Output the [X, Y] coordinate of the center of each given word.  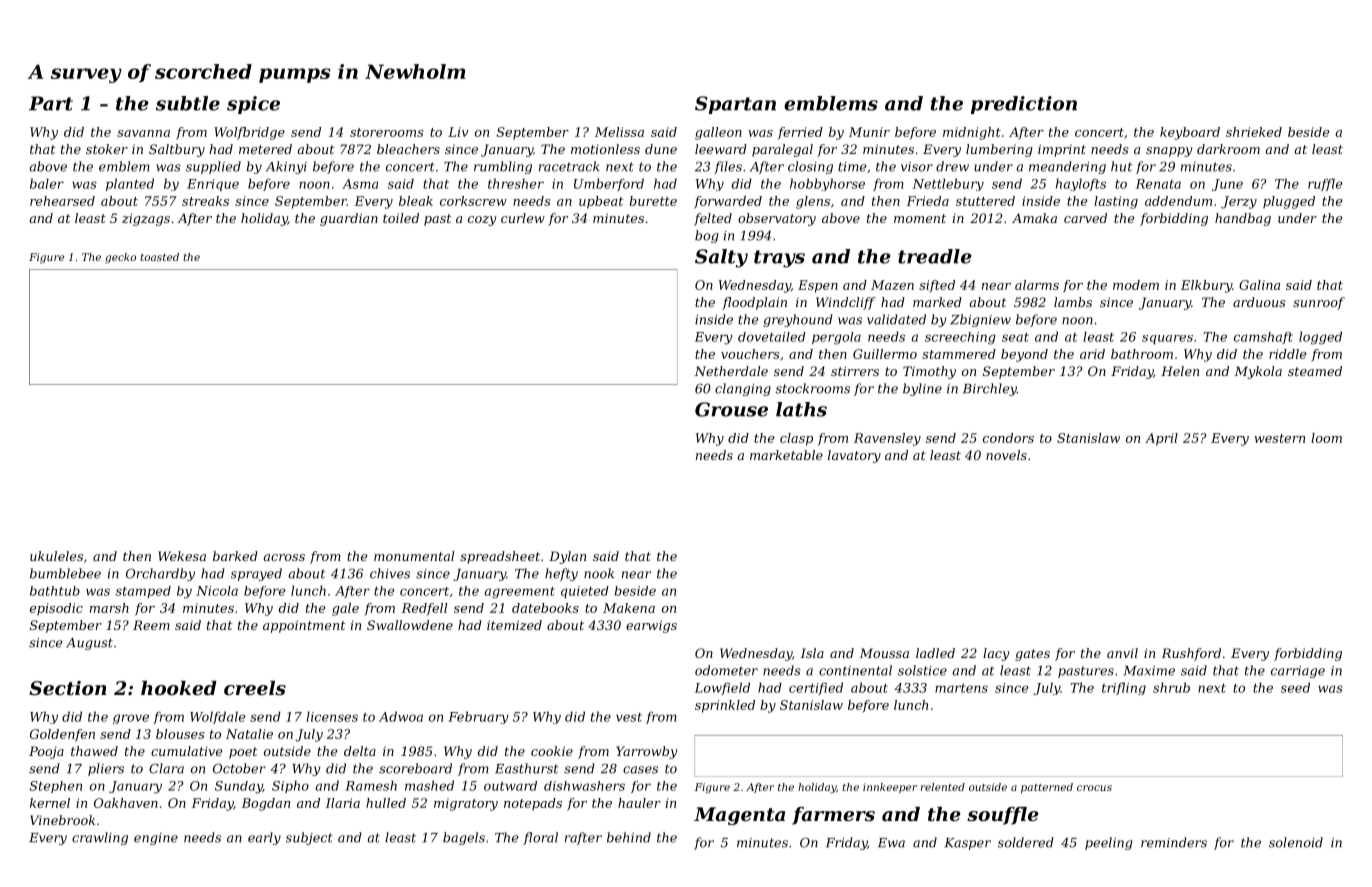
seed [1295, 687]
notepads [533, 804]
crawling [100, 838]
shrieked [1254, 132]
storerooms [386, 132]
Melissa [619, 132]
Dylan [567, 557]
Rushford [1191, 654]
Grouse [731, 409]
